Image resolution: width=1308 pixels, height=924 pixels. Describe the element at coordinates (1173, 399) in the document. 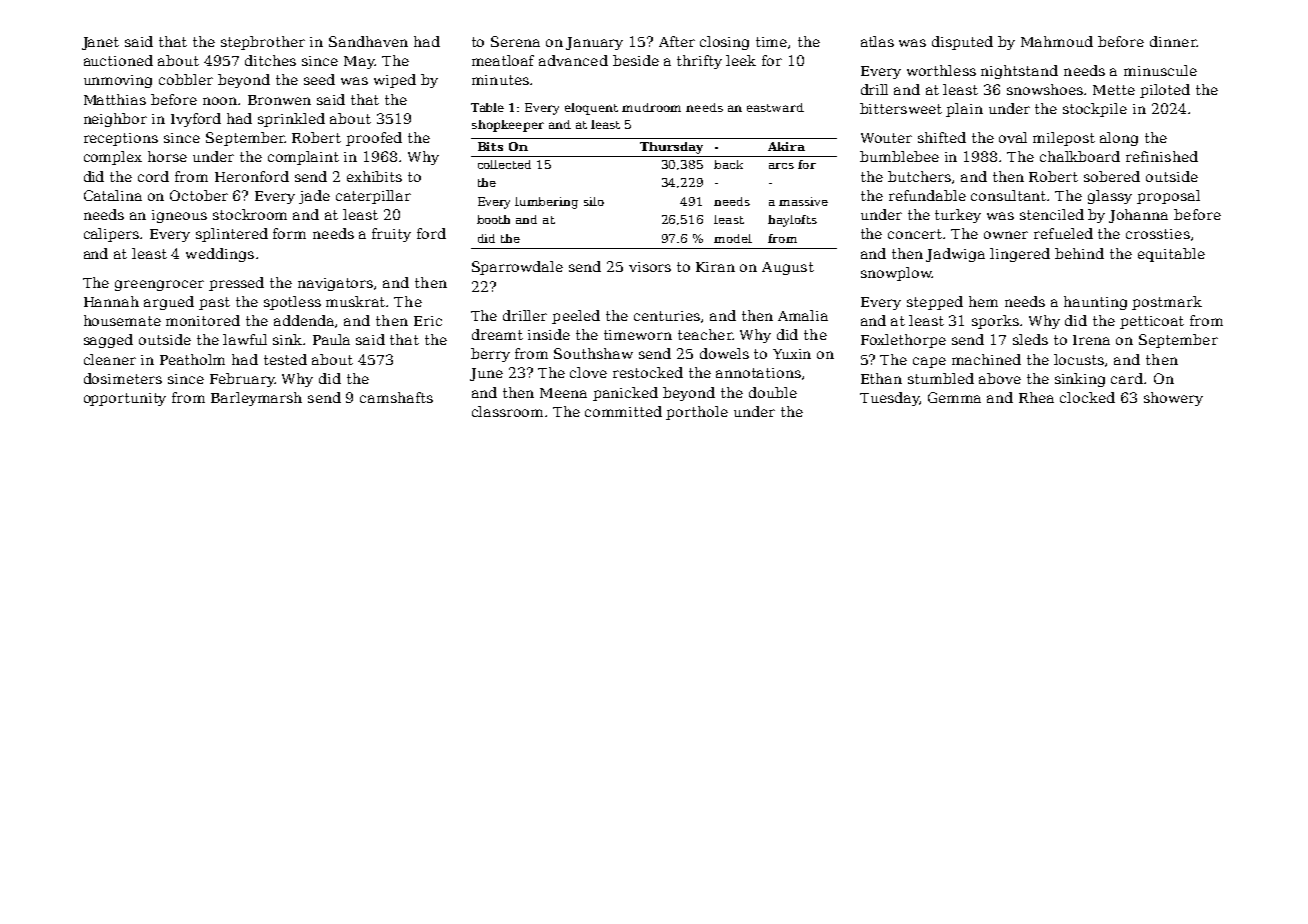

I see `showery` at that location.
